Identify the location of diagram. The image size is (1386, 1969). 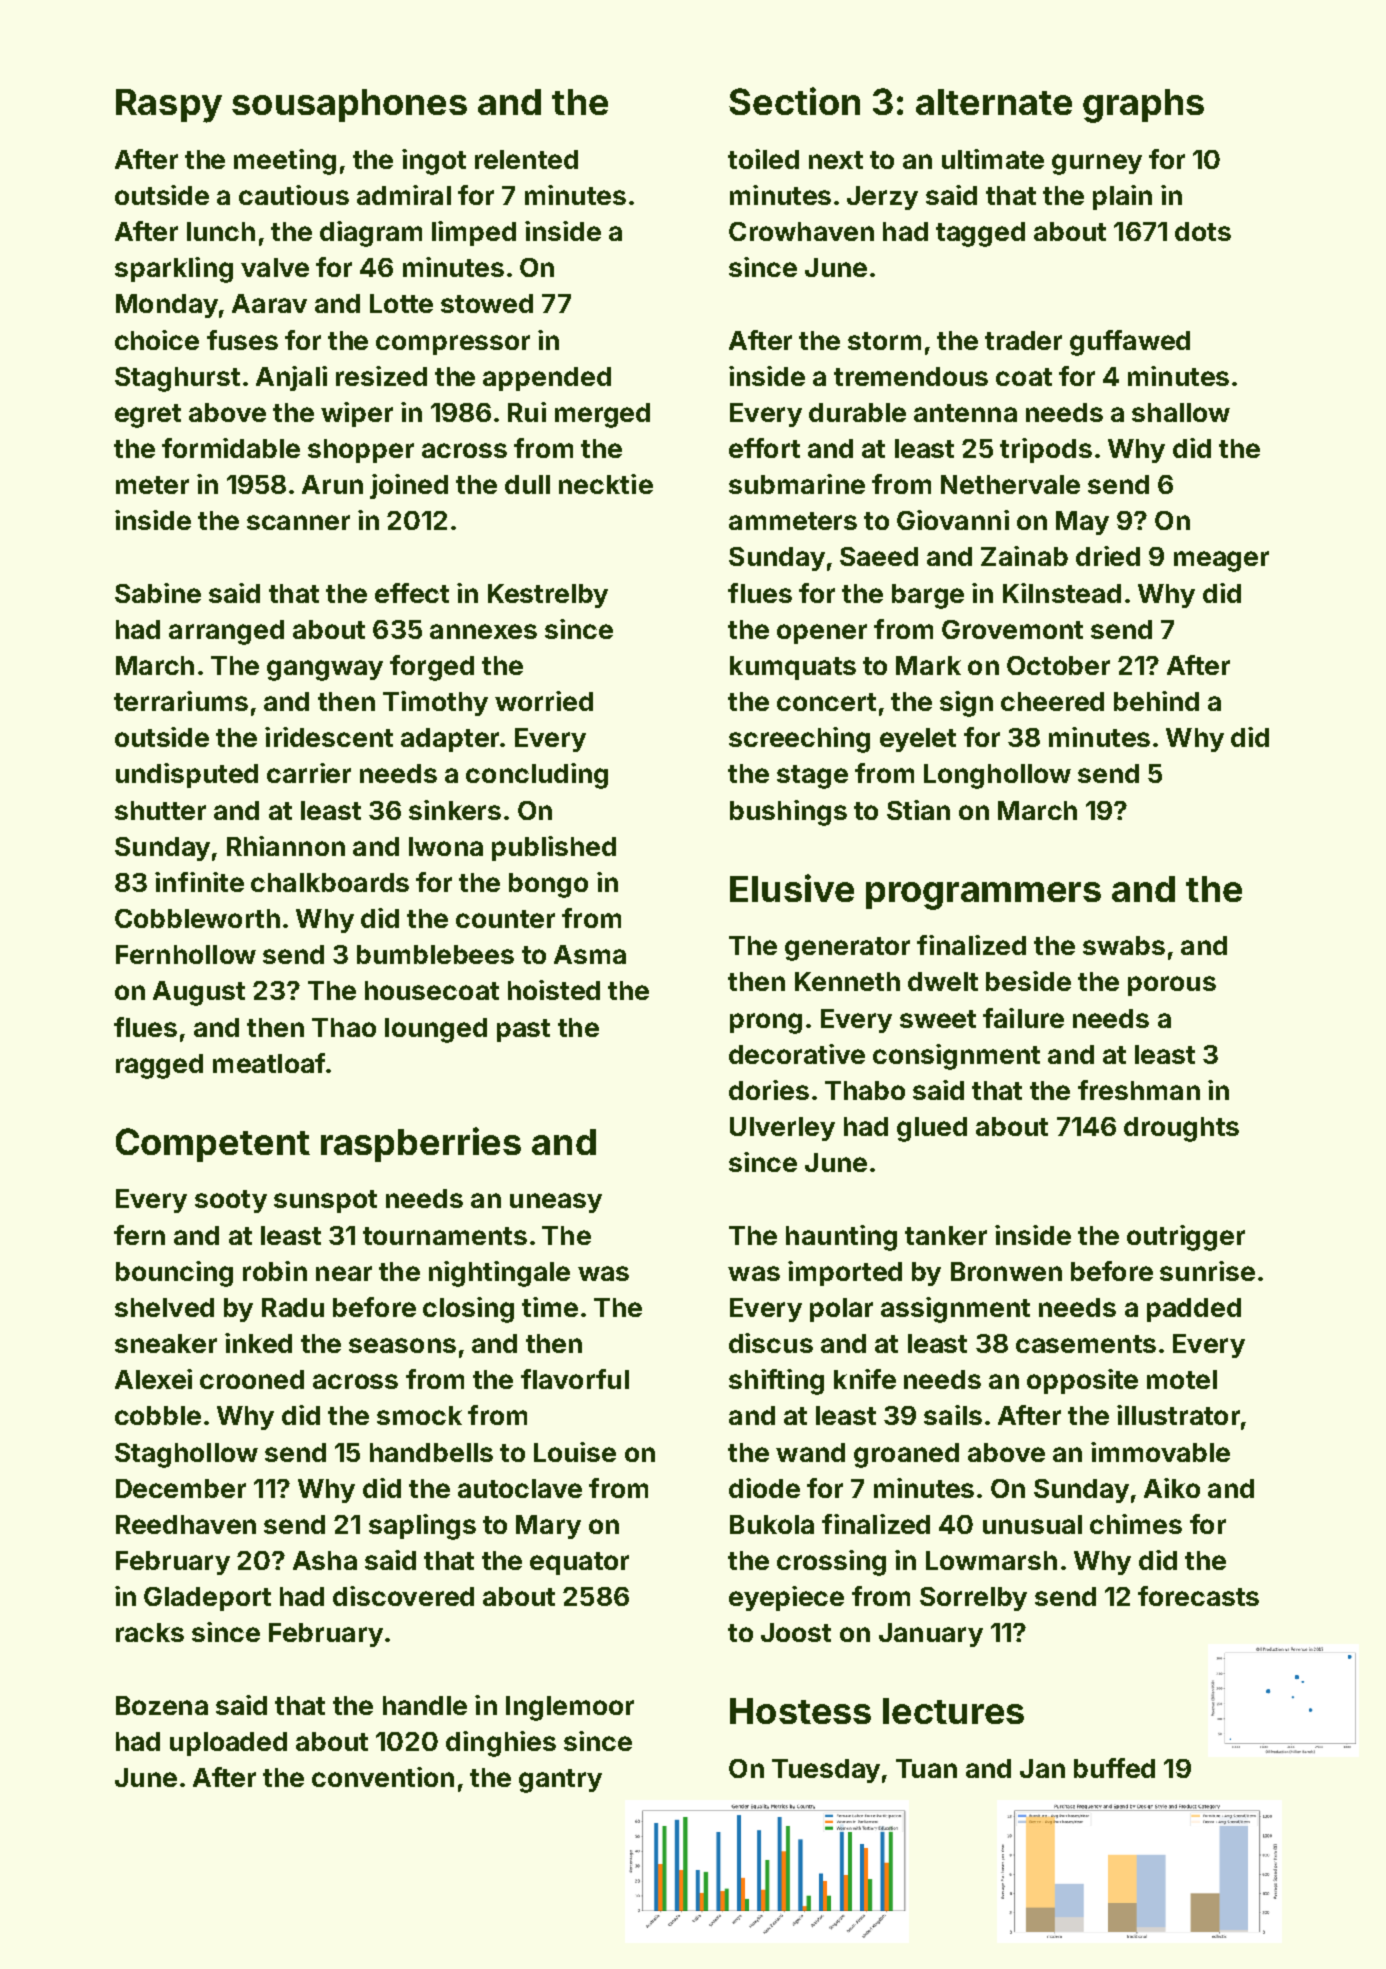
(371, 234).
